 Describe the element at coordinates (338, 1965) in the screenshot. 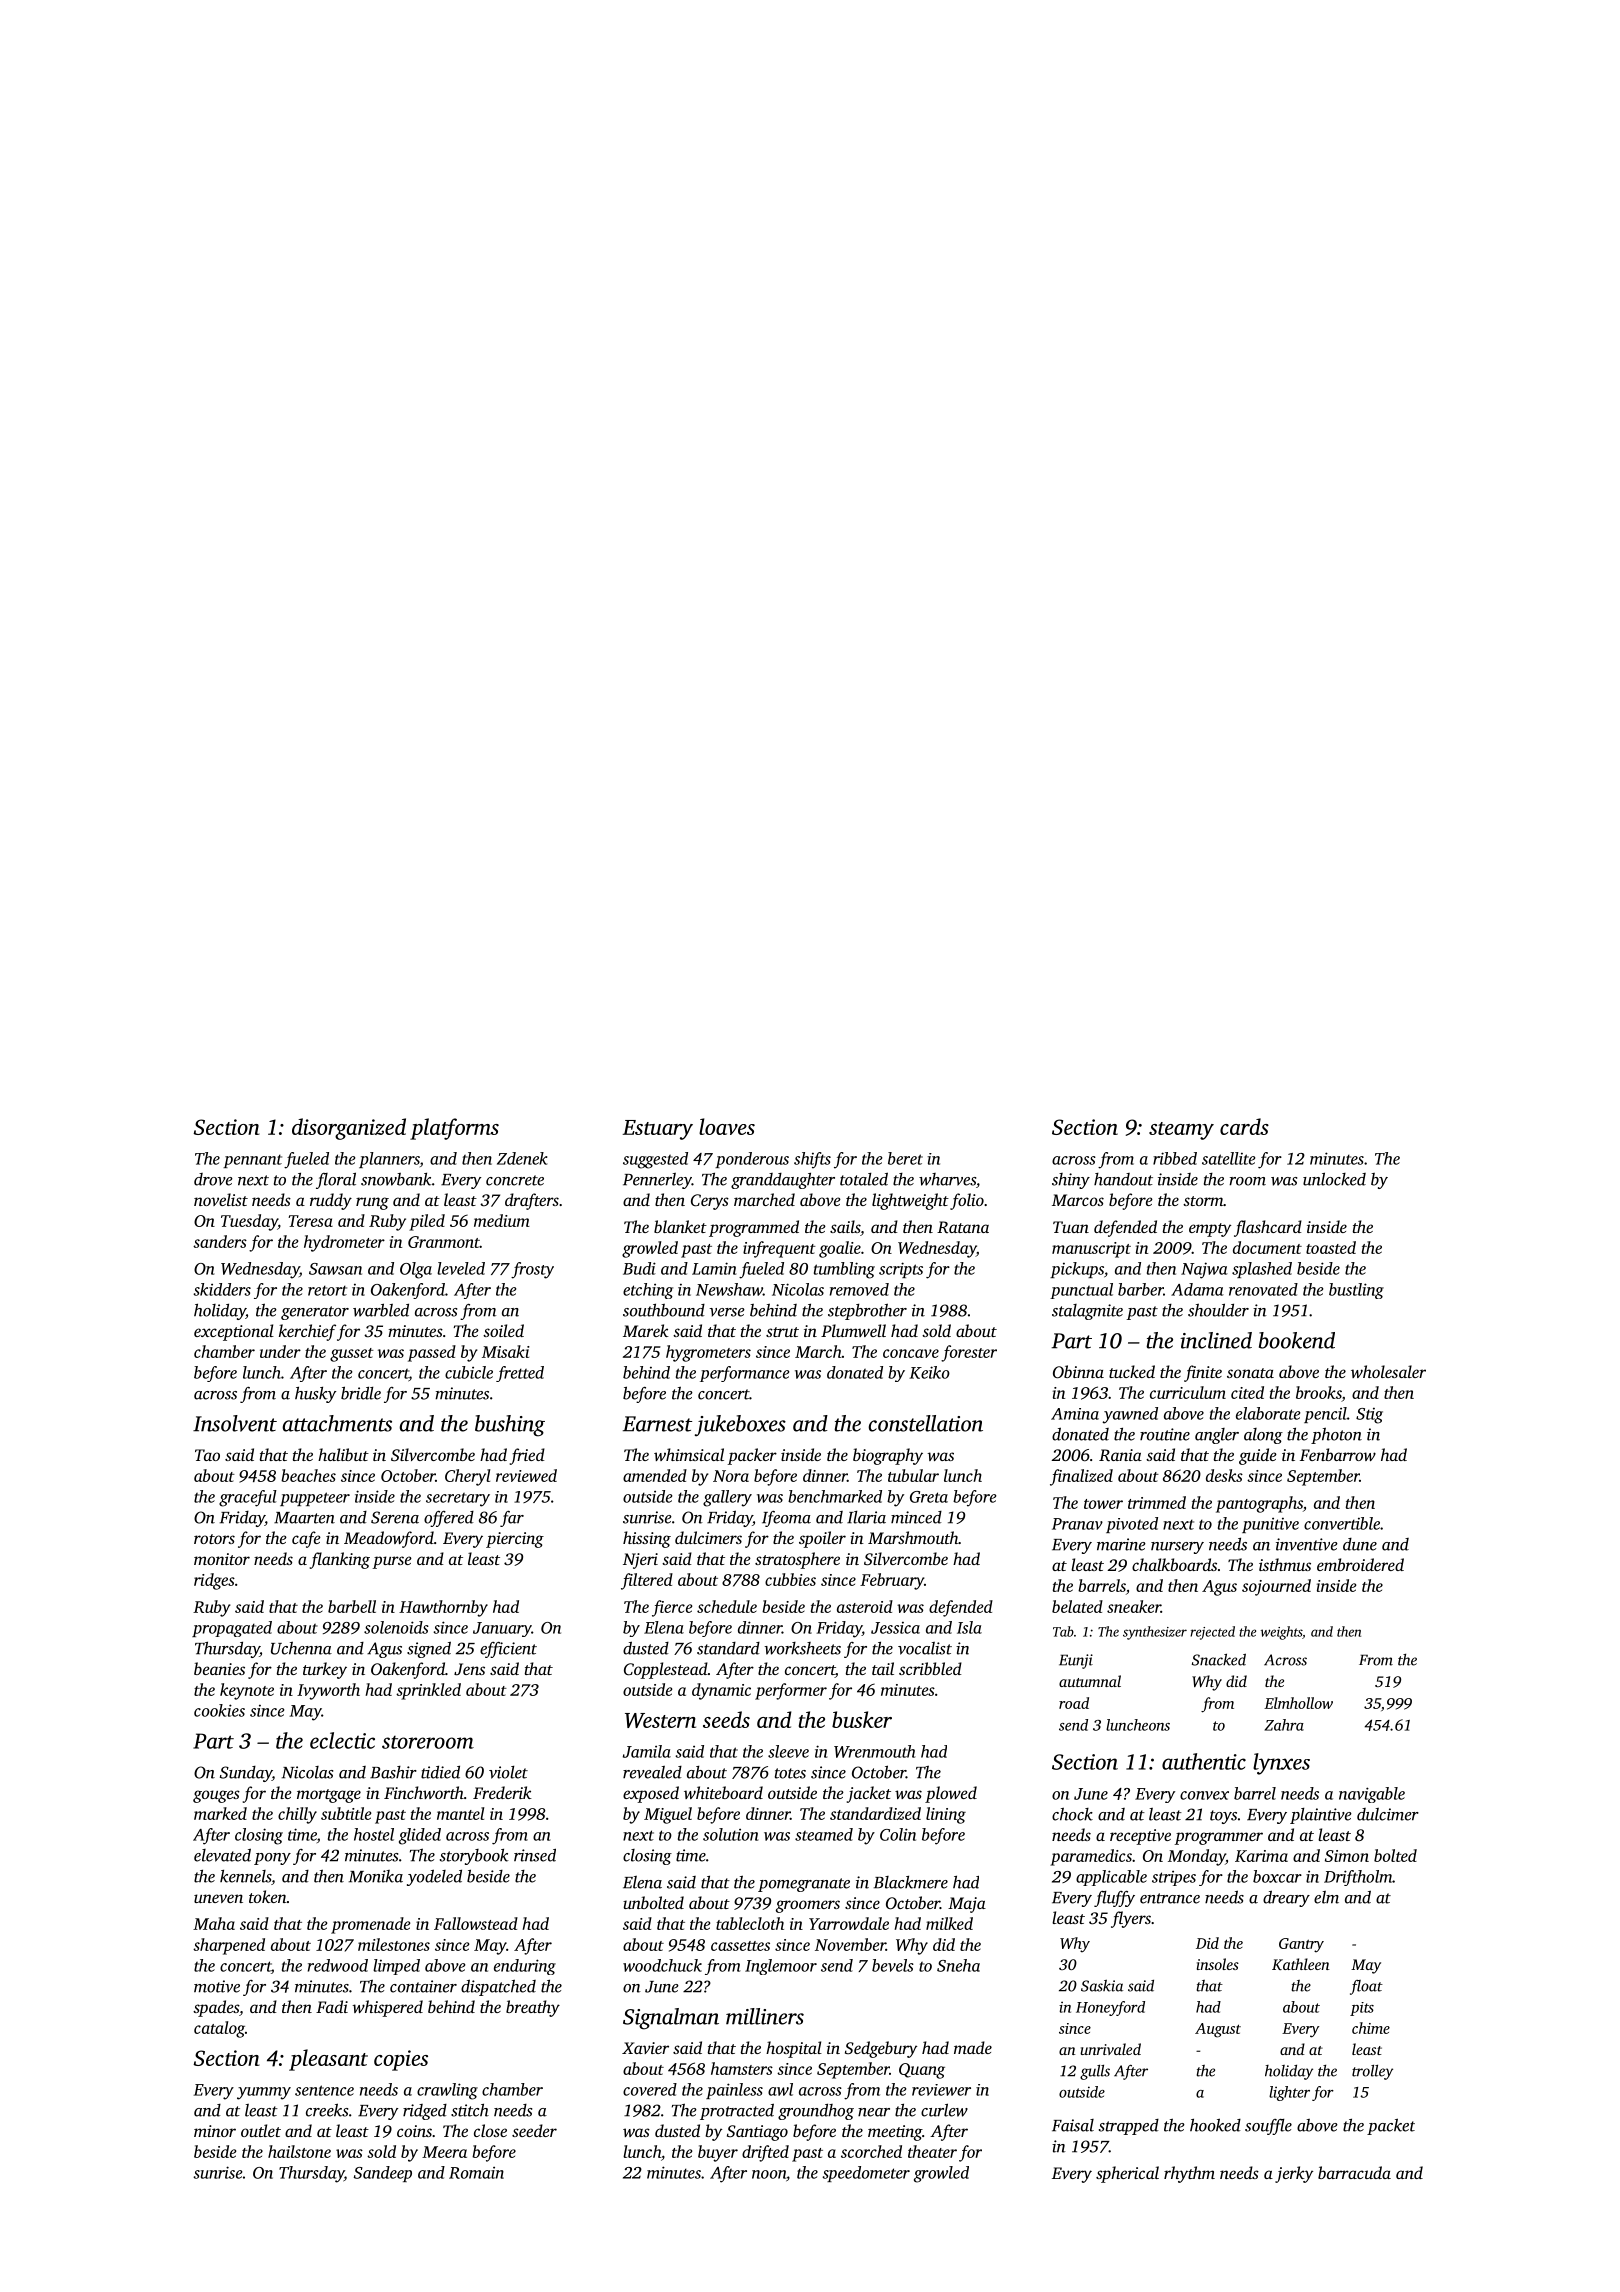

I see `redwood` at that location.
